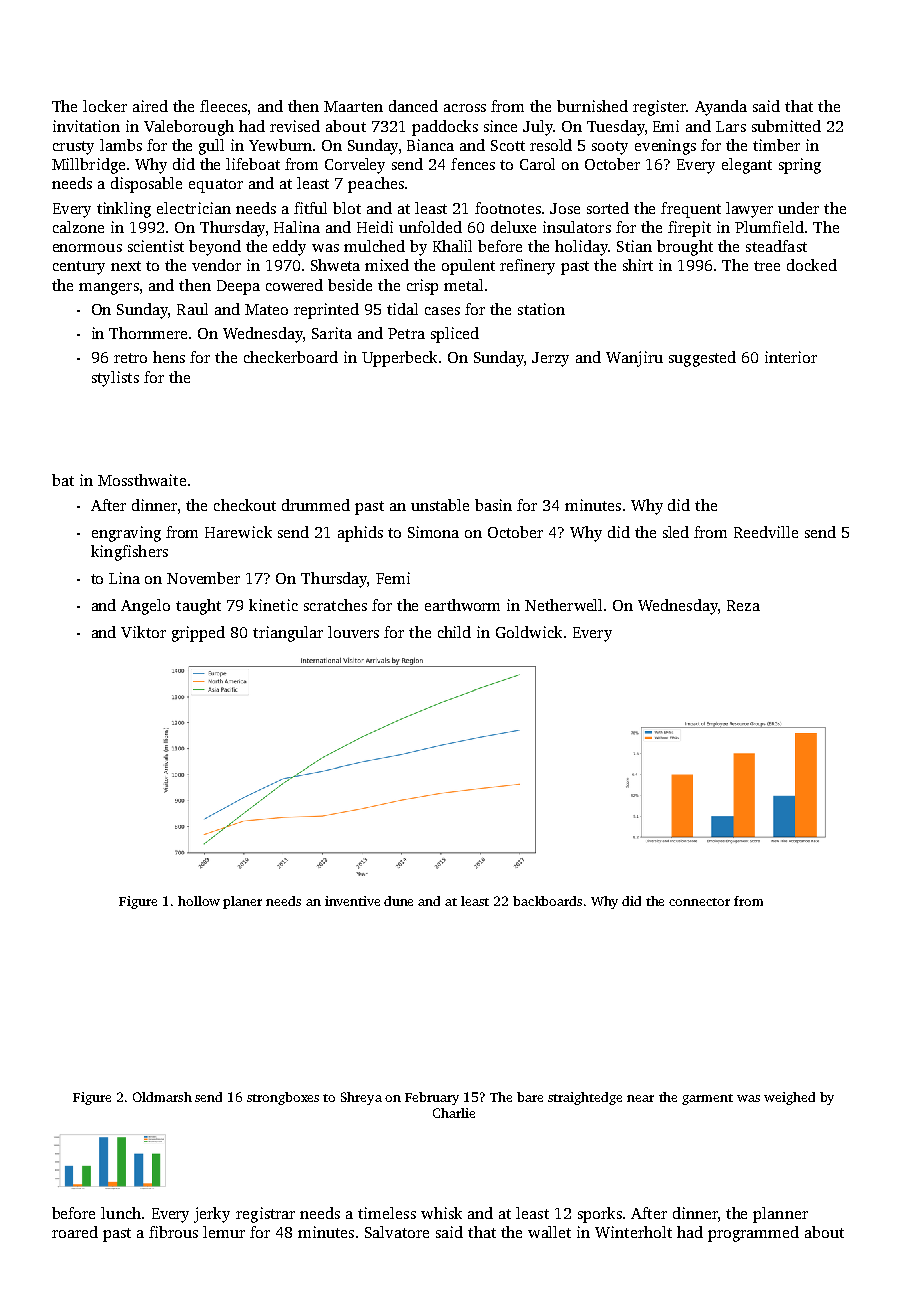 Image resolution: width=908 pixels, height=1316 pixels. I want to click on basin, so click(493, 505).
